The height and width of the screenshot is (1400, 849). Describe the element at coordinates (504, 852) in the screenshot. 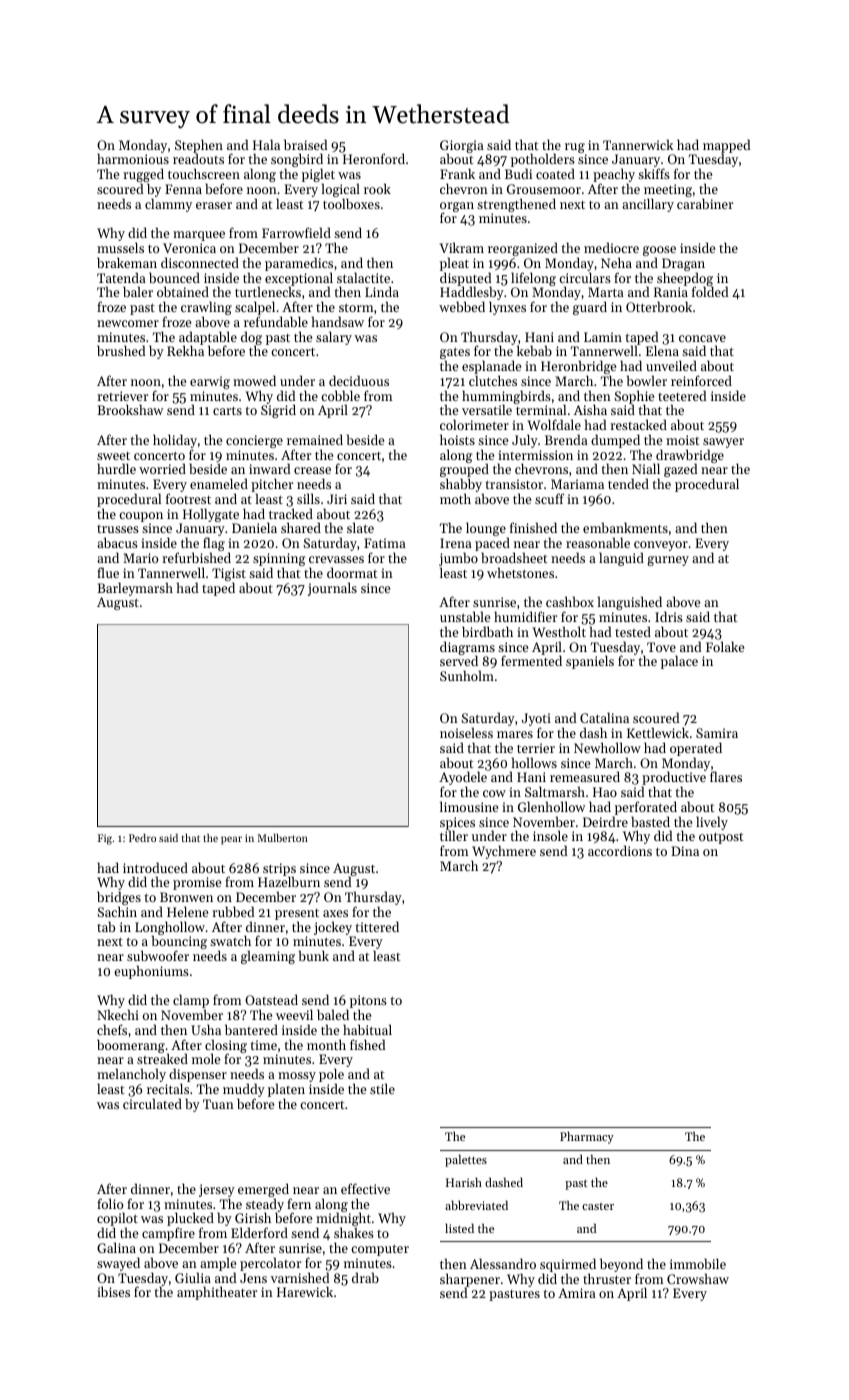

I see `Wychmere` at that location.
